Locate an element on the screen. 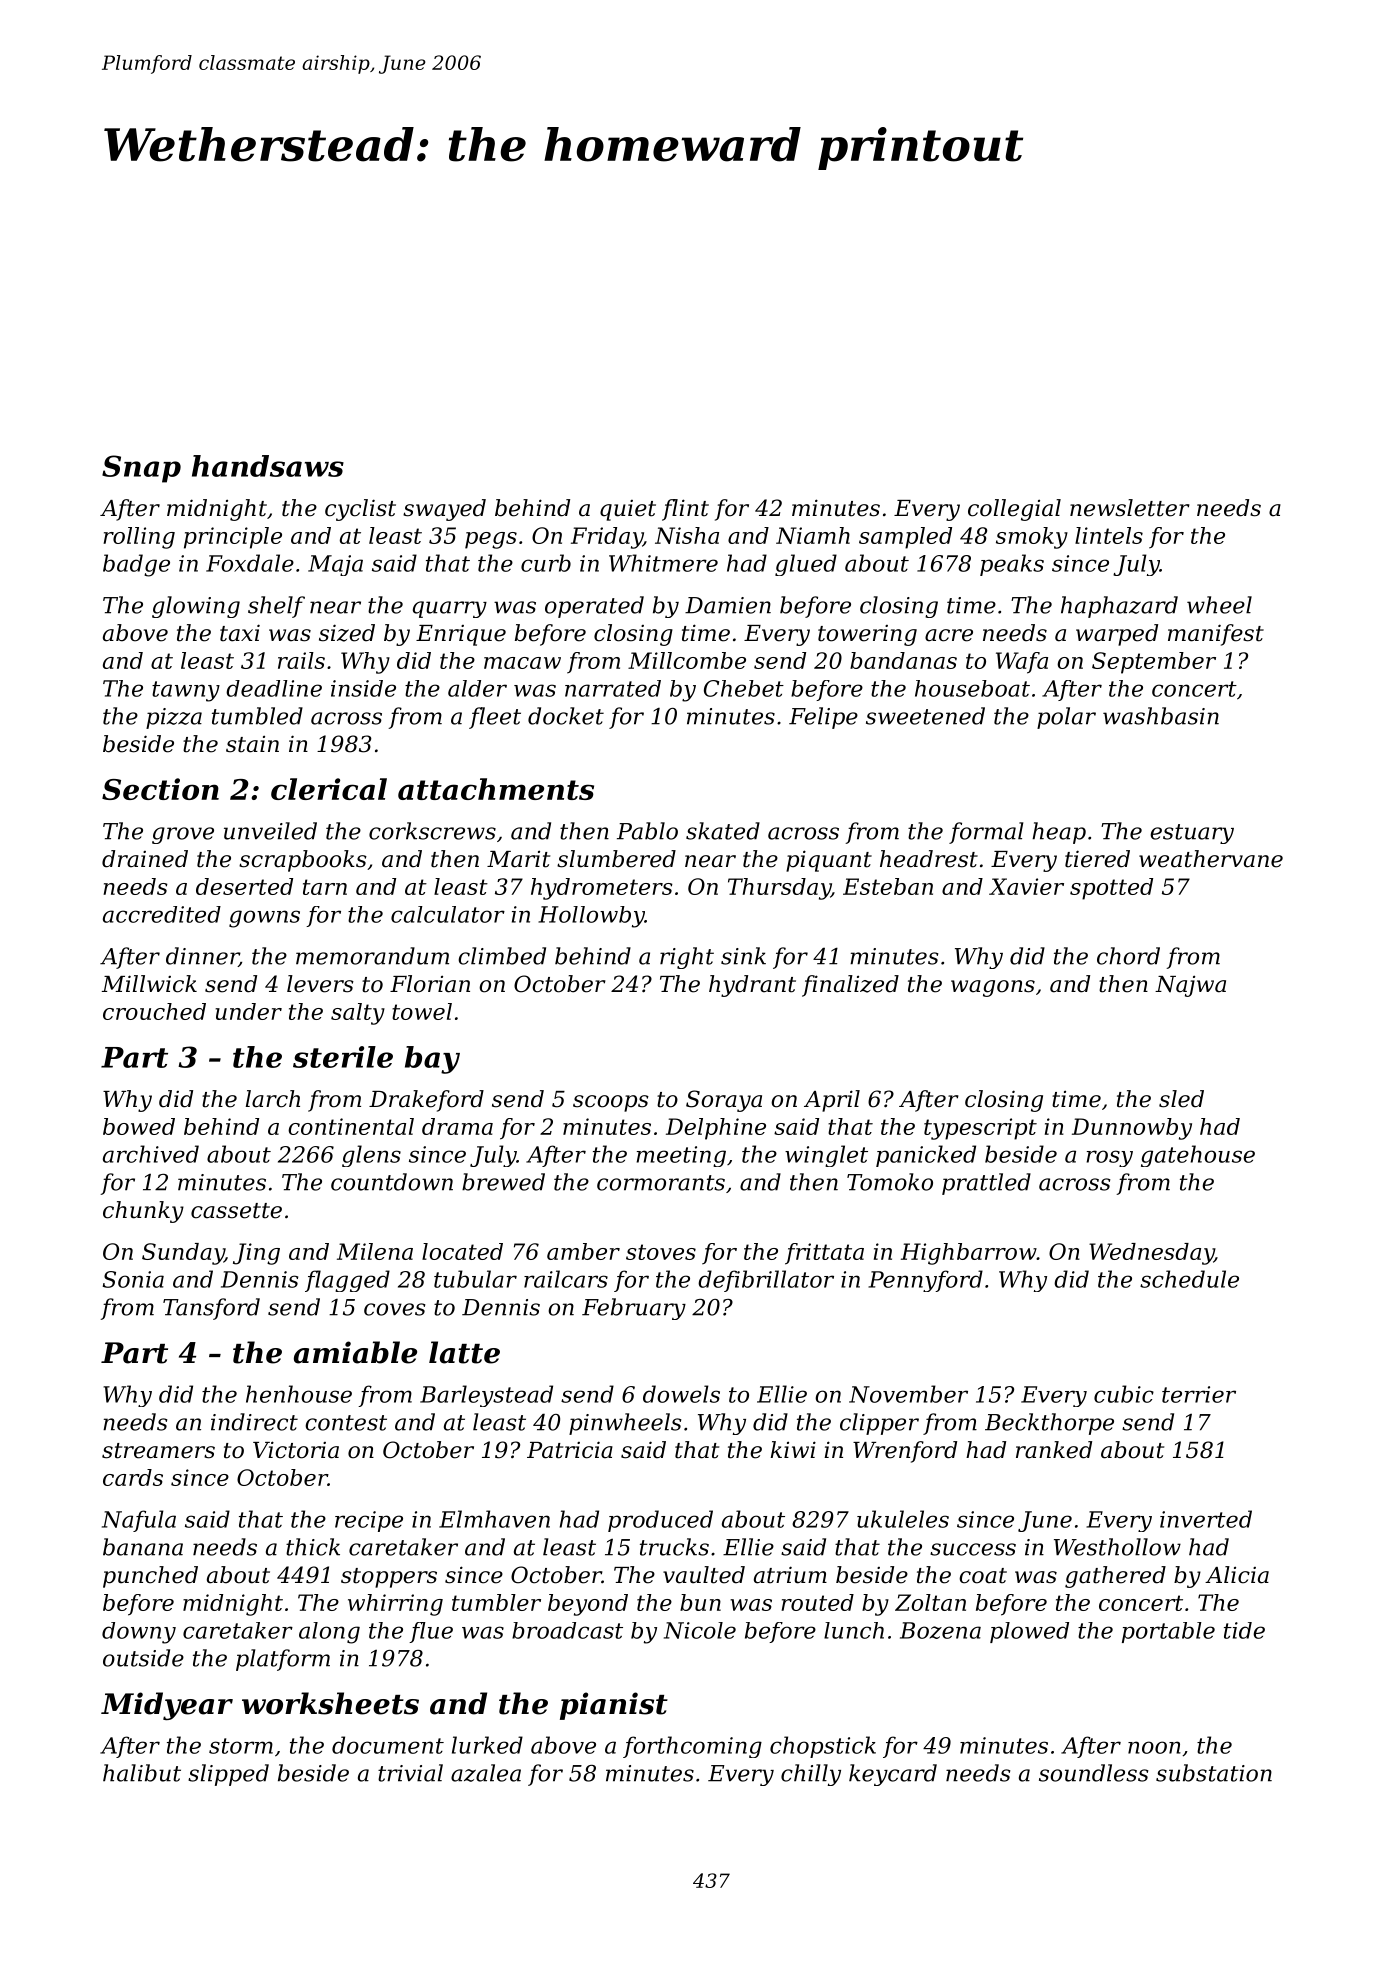  badge is located at coordinates (136, 565).
